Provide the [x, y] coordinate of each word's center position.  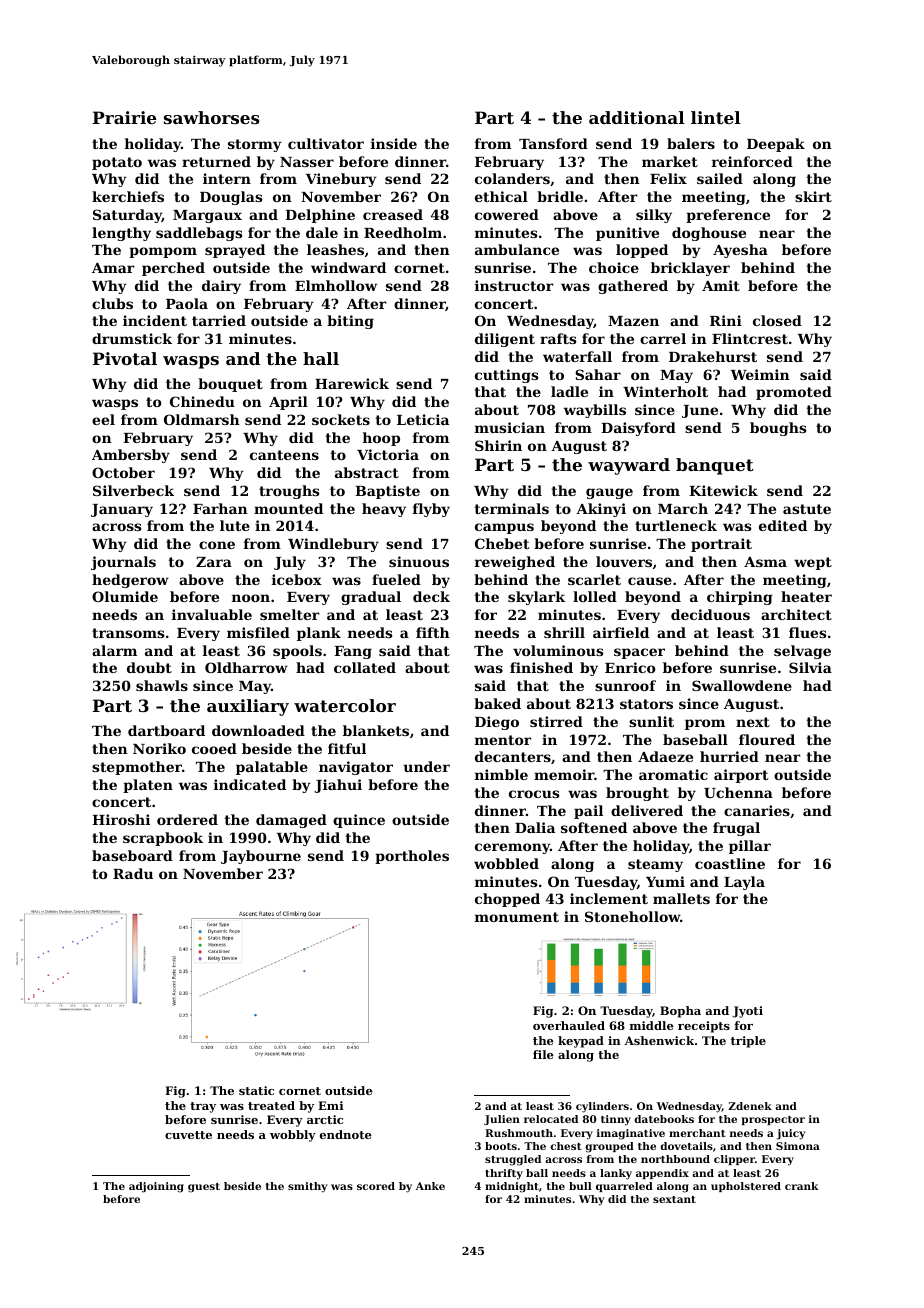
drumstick [132, 338]
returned [216, 161]
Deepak [776, 145]
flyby [431, 510]
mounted [288, 508]
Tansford [553, 143]
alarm [114, 650]
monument [517, 917]
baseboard [132, 855]
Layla [744, 883]
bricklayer [690, 269]
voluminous [558, 650]
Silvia [810, 667]
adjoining [156, 1187]
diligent [505, 340]
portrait [721, 545]
